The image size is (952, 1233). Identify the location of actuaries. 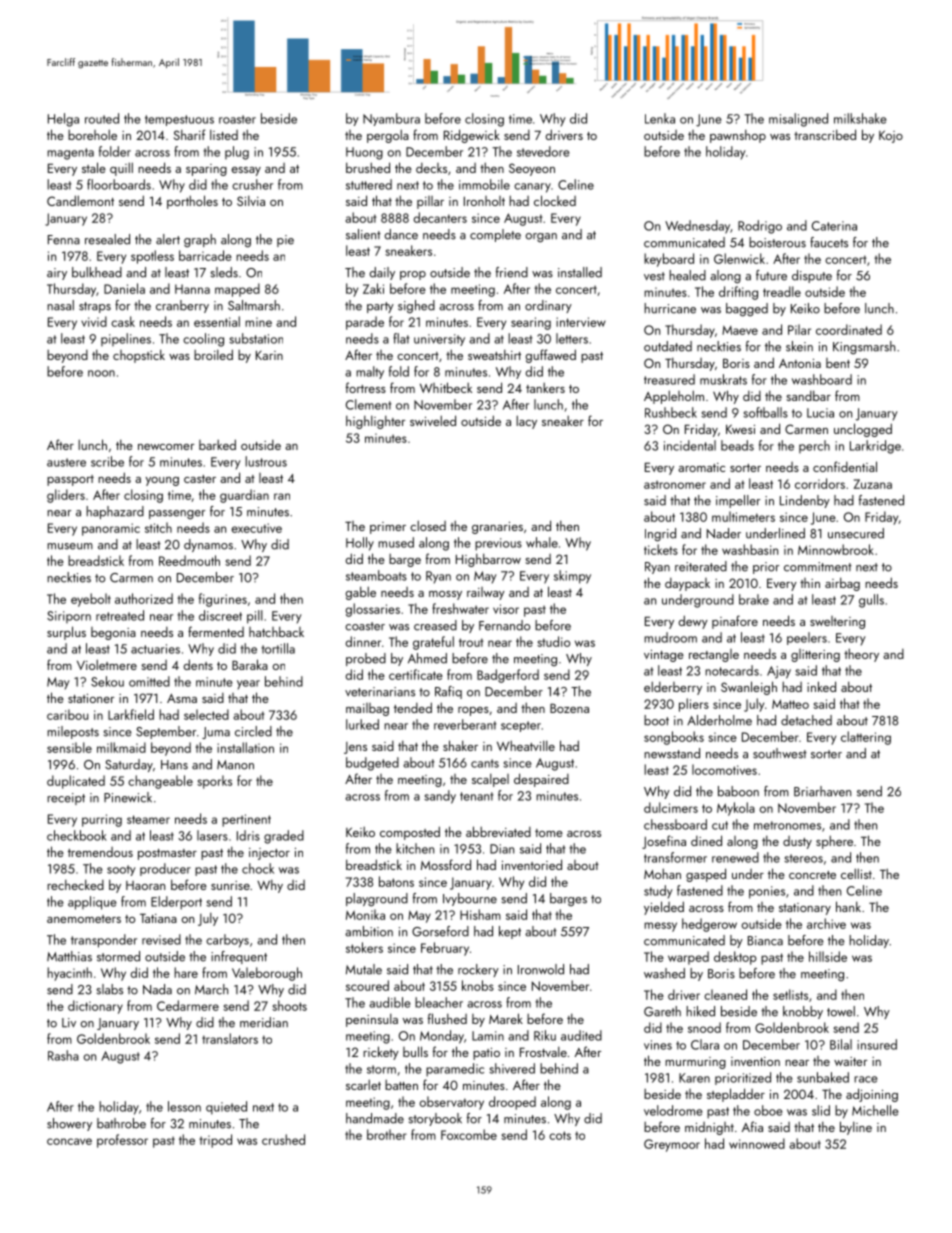
(155, 649).
